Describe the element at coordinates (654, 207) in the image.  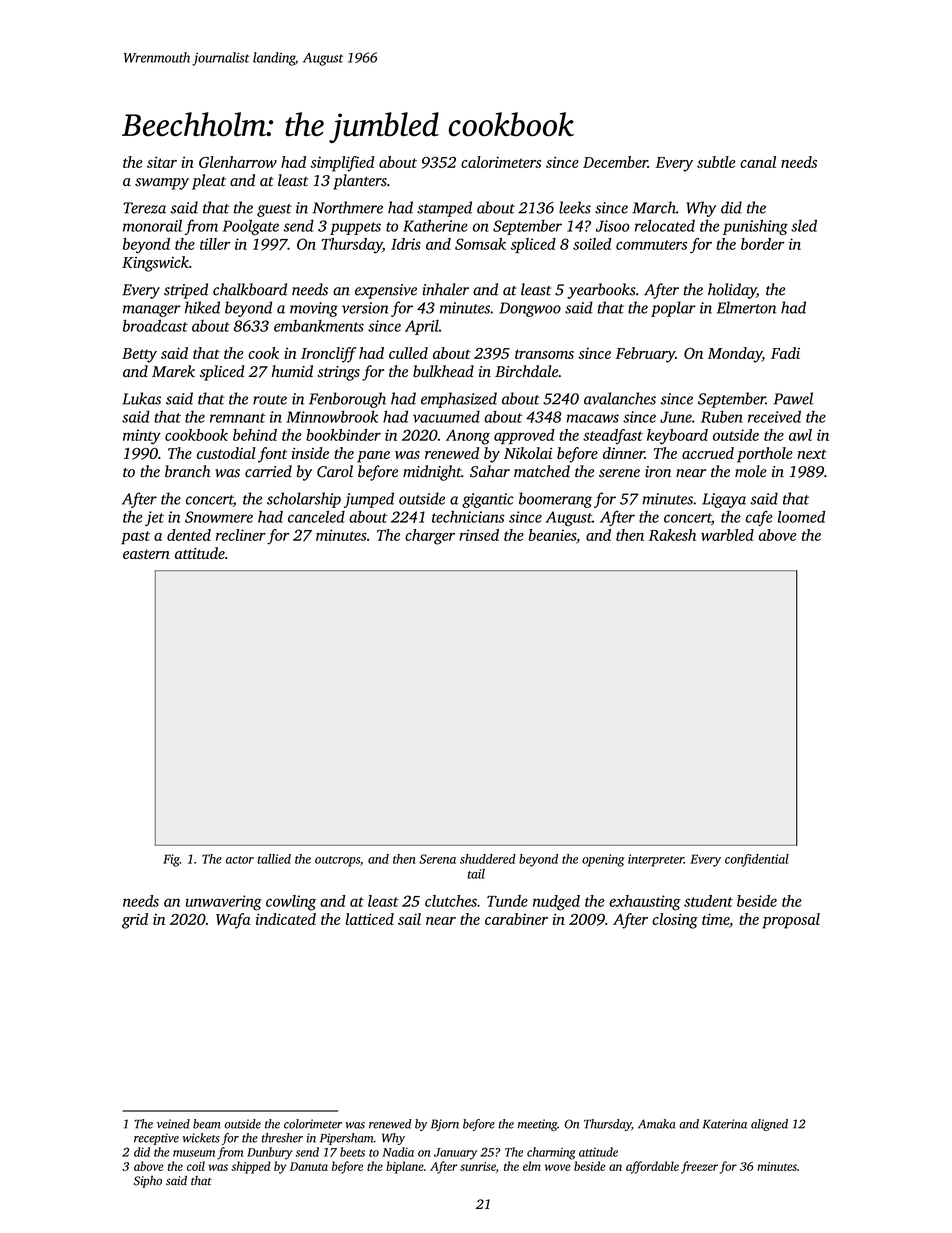
I see `March` at that location.
